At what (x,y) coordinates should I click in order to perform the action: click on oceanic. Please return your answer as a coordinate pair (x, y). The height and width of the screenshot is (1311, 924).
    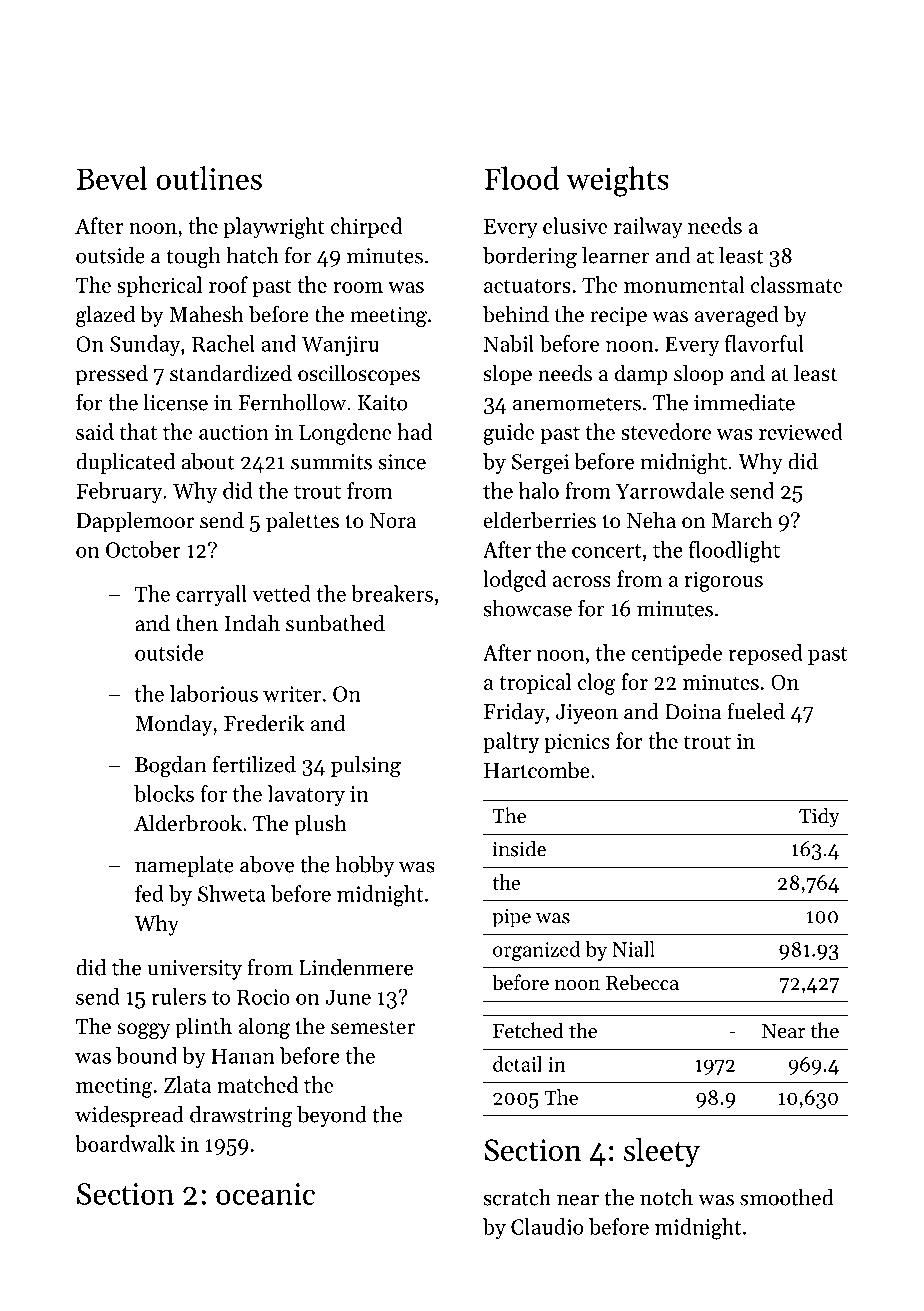
    Looking at the image, I should click on (265, 1194).
